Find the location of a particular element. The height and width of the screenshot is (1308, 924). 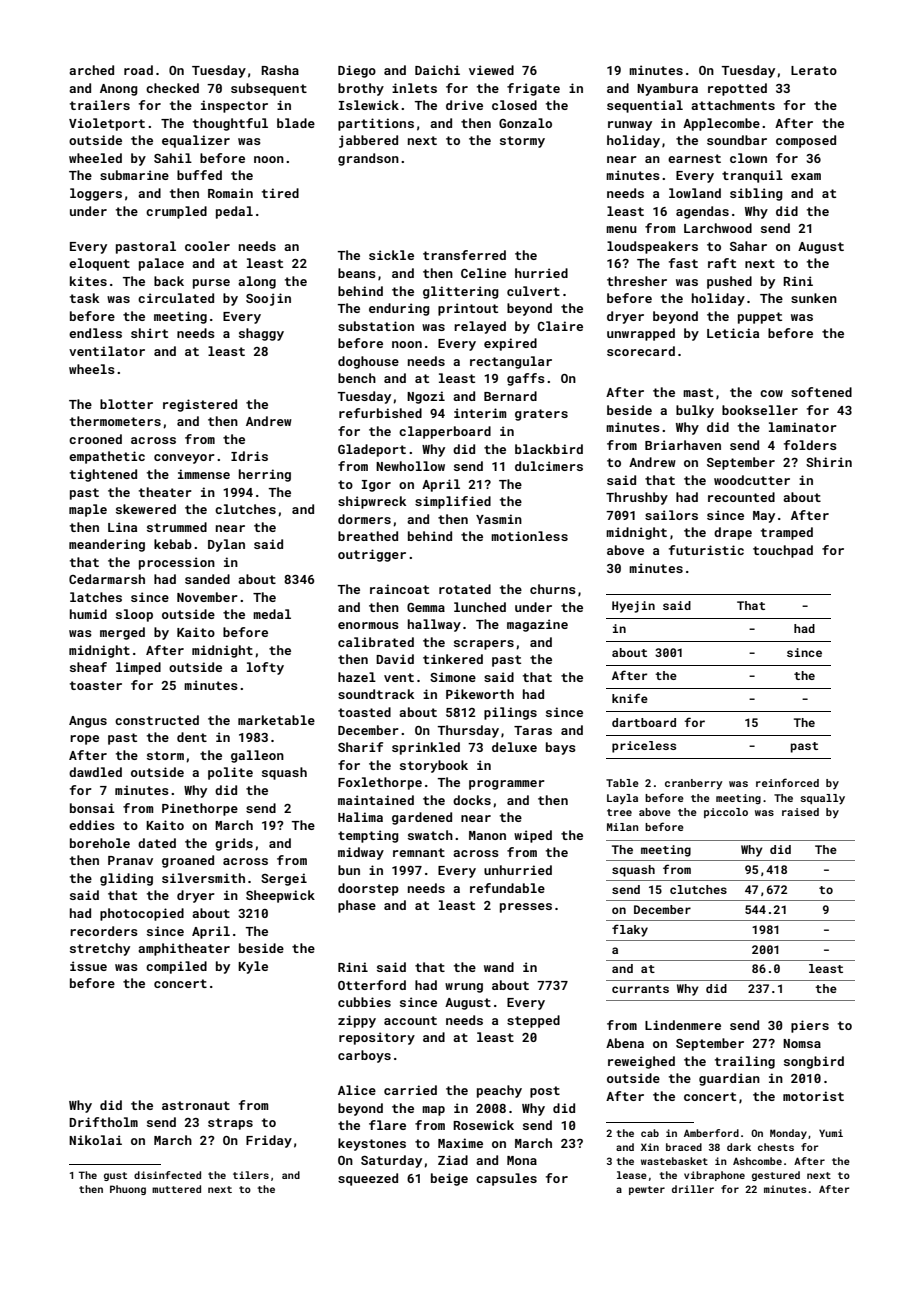

doorstep is located at coordinates (368, 889).
